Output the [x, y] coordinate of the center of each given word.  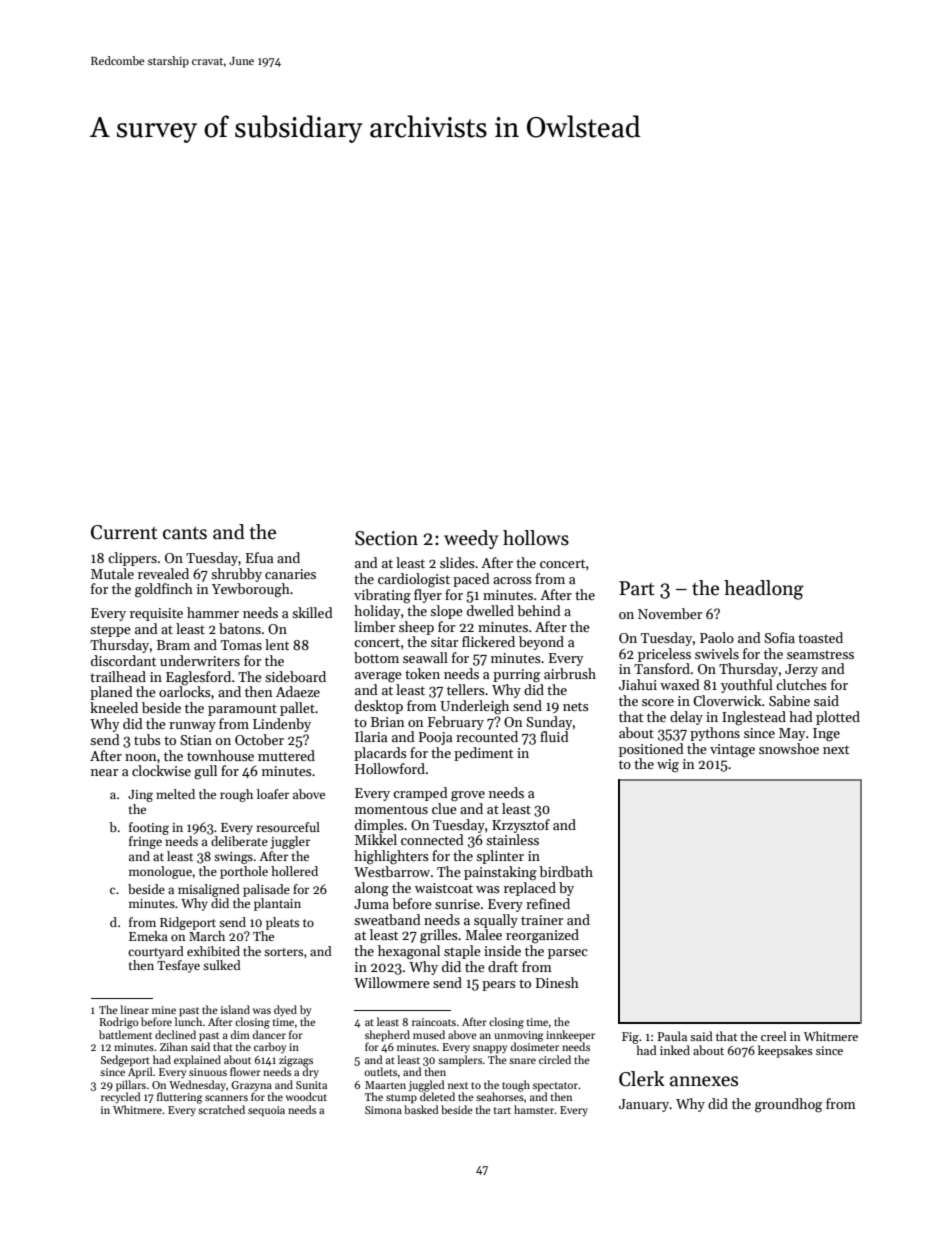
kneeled [114, 707]
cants [185, 533]
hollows [536, 538]
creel [774, 1036]
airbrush [570, 673]
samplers [460, 1061]
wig [668, 766]
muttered [286, 755]
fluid [554, 736]
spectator [555, 1087]
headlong [764, 590]
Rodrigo [119, 1023]
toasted [820, 637]
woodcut [306, 1096]
